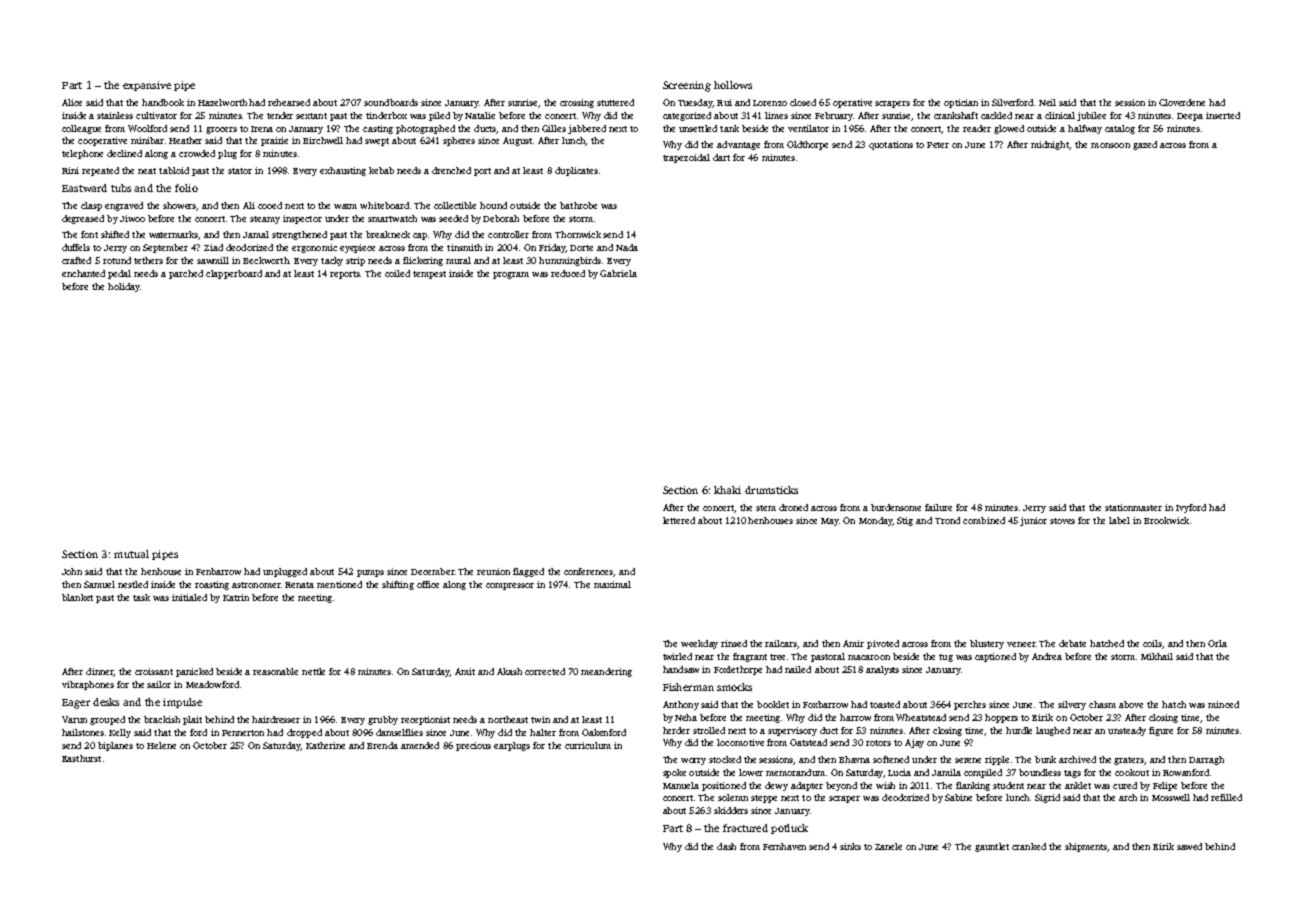 This image has height=924, width=1308. What do you see at coordinates (1223, 115) in the image?
I see `inserted` at bounding box center [1223, 115].
